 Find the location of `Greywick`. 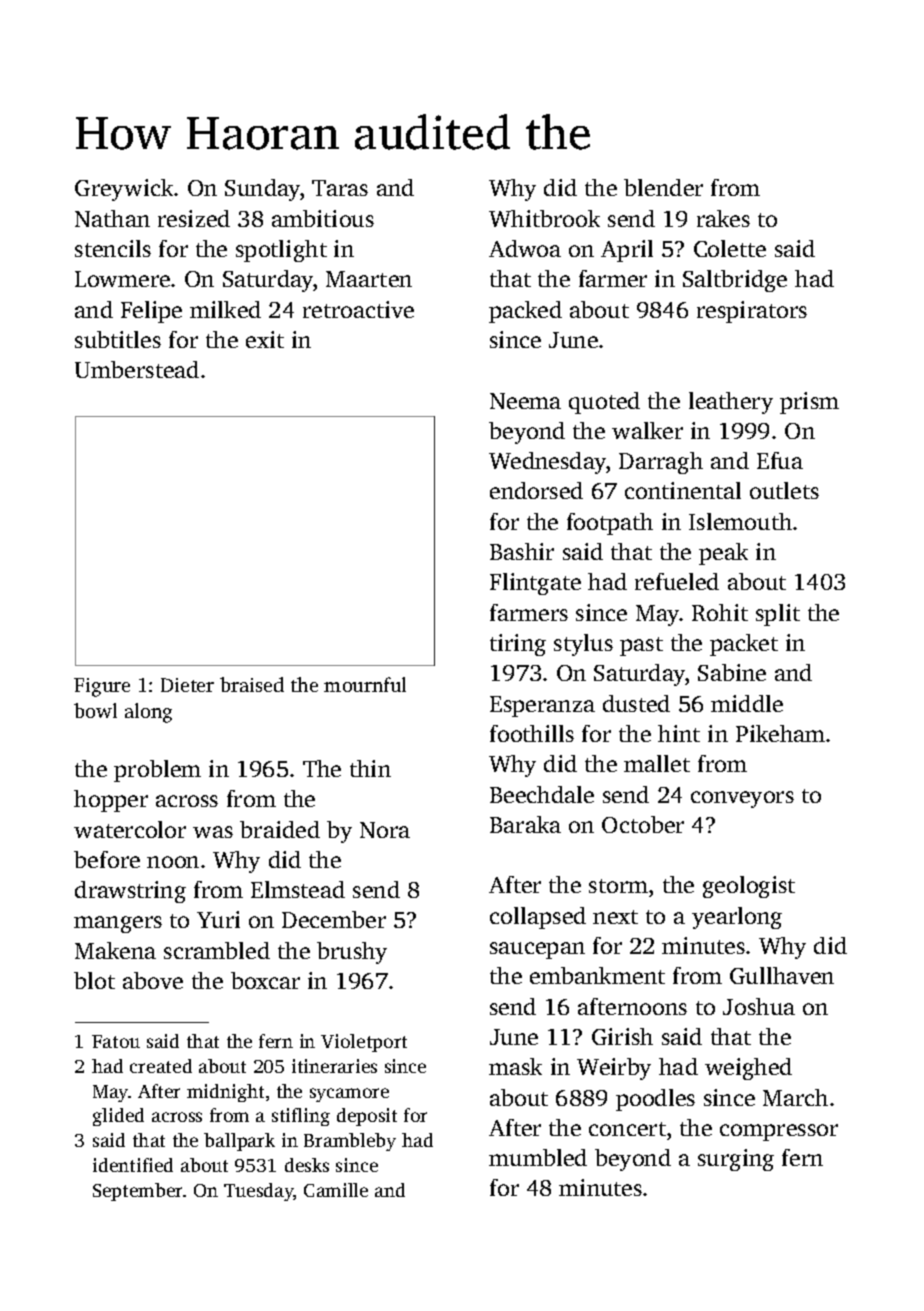

Greywick is located at coordinates (124, 190).
